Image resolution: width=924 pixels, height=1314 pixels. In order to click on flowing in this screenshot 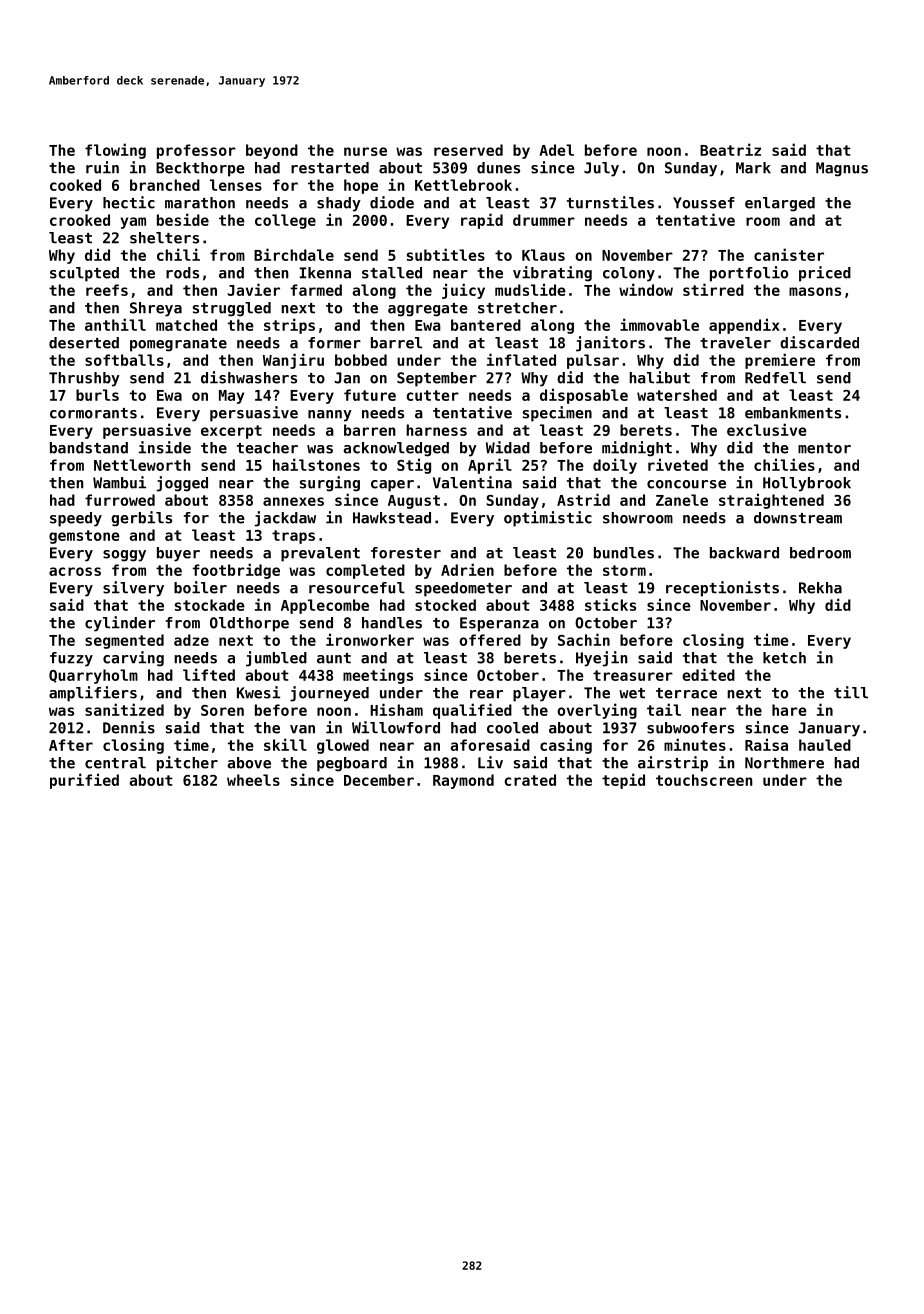, I will do `click(115, 151)`.
